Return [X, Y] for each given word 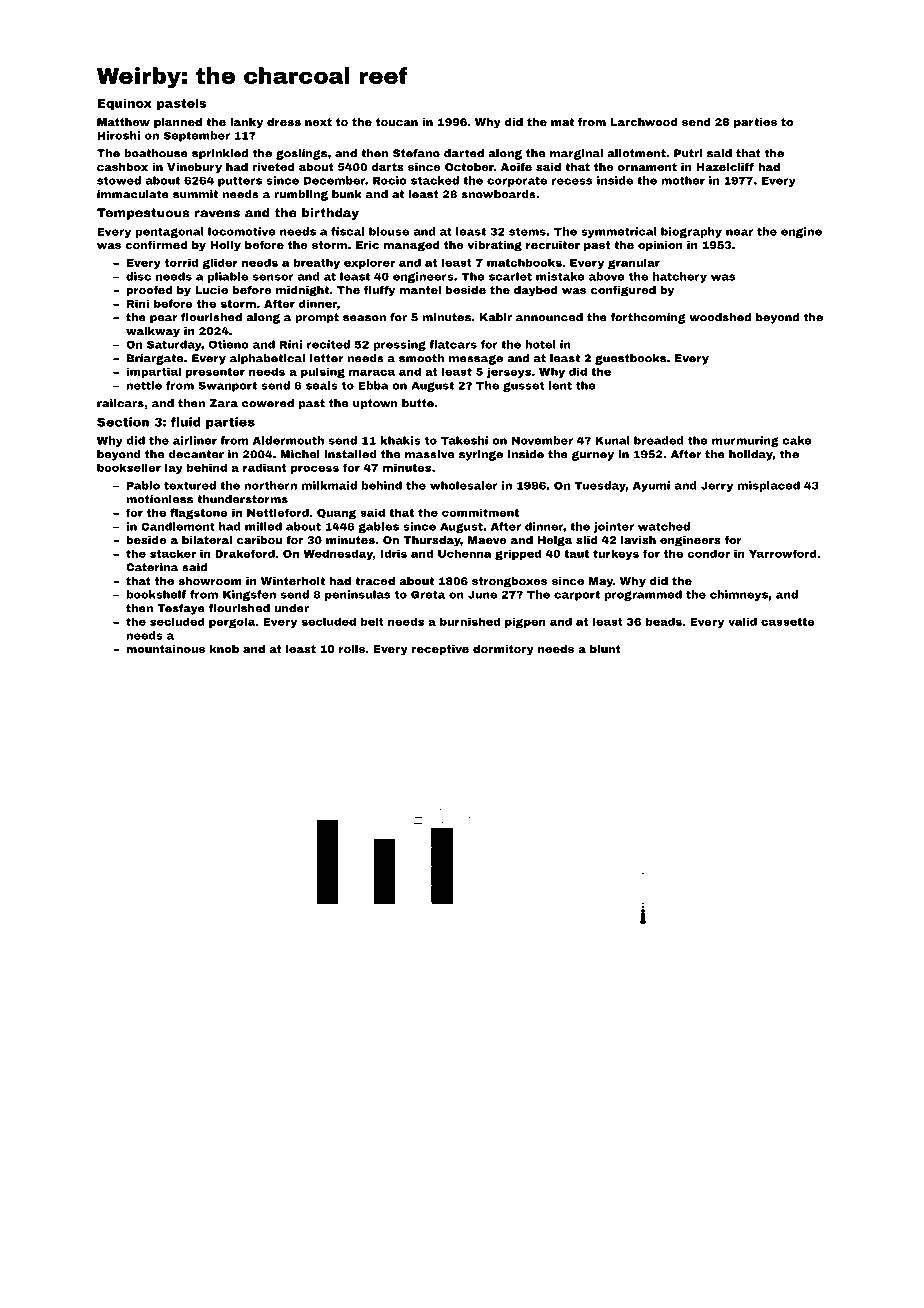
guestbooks [630, 359]
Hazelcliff [725, 166]
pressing [399, 345]
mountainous [165, 649]
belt [372, 621]
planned [178, 123]
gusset [523, 387]
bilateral [207, 540]
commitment [480, 512]
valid [742, 621]
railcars [120, 403]
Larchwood [644, 122]
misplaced [769, 486]
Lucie [211, 290]
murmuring [745, 441]
